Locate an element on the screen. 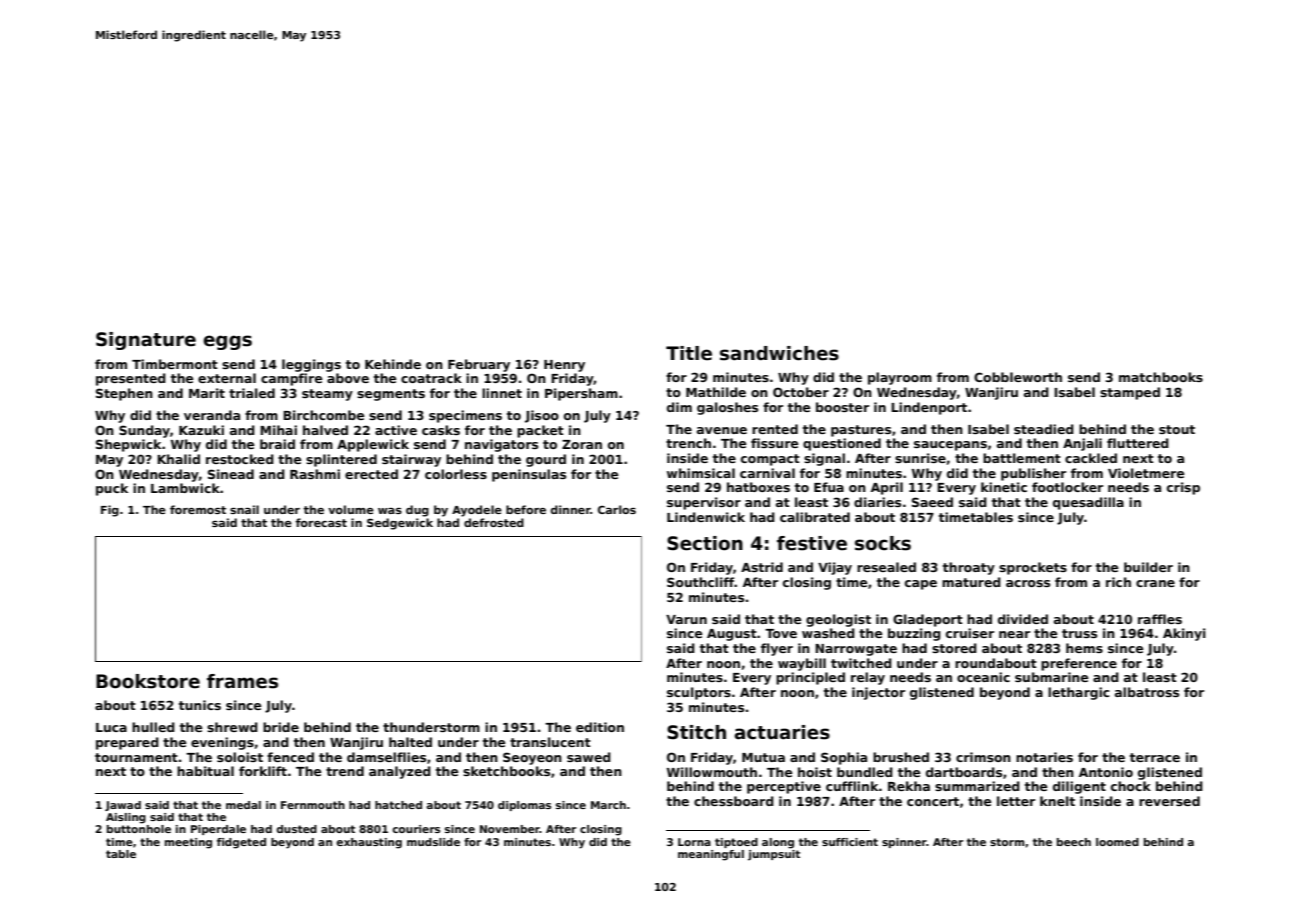 This screenshot has height=924, width=1308. summarized is located at coordinates (977, 786).
